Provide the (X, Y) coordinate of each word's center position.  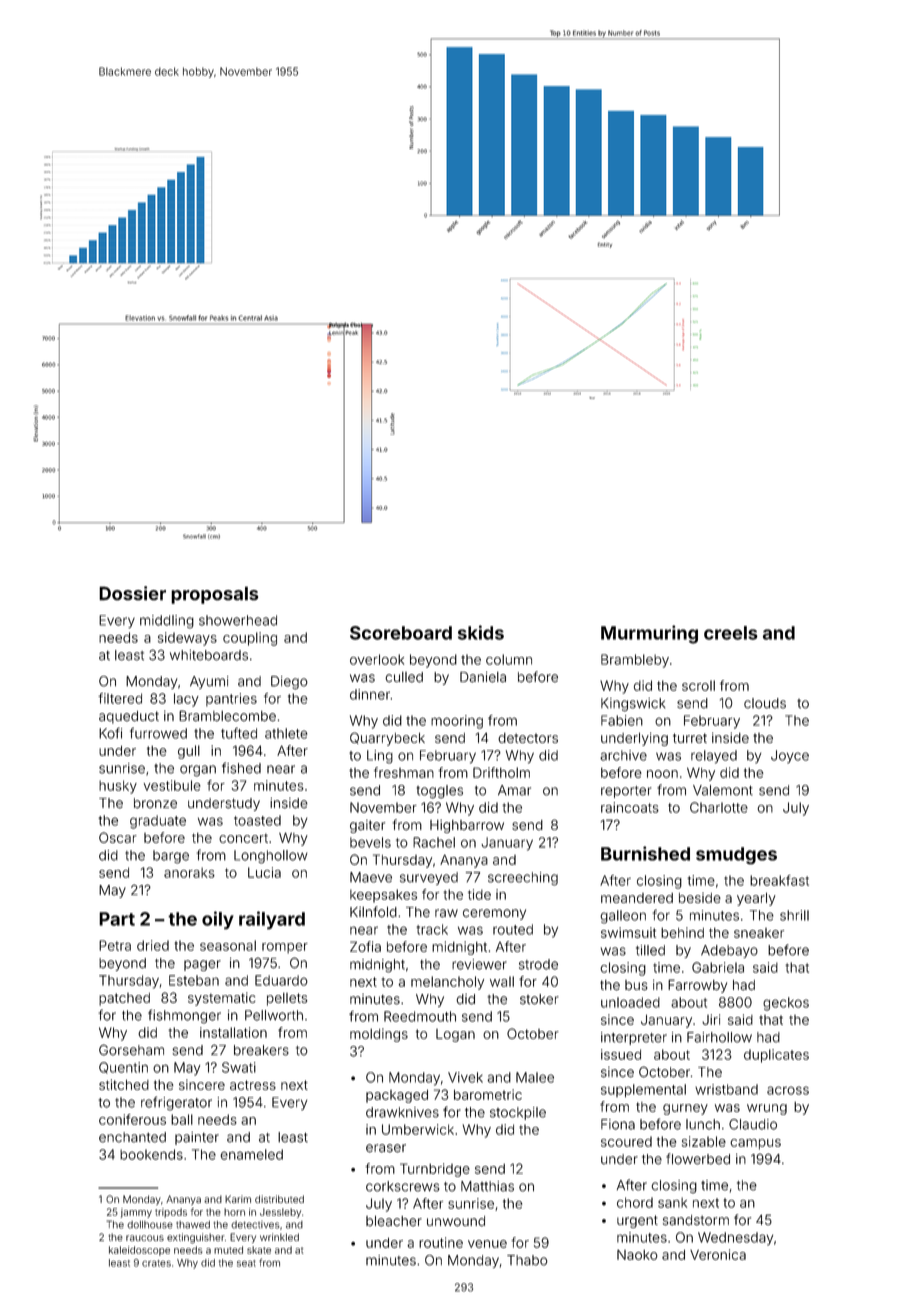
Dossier (132, 593)
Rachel (434, 842)
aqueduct (129, 717)
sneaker (759, 933)
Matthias (487, 1186)
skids (481, 632)
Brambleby (635, 661)
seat (246, 1263)
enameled (251, 1154)
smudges (736, 855)
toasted (257, 820)
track (432, 929)
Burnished (645, 853)
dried (153, 945)
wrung (767, 1109)
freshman (404, 772)
